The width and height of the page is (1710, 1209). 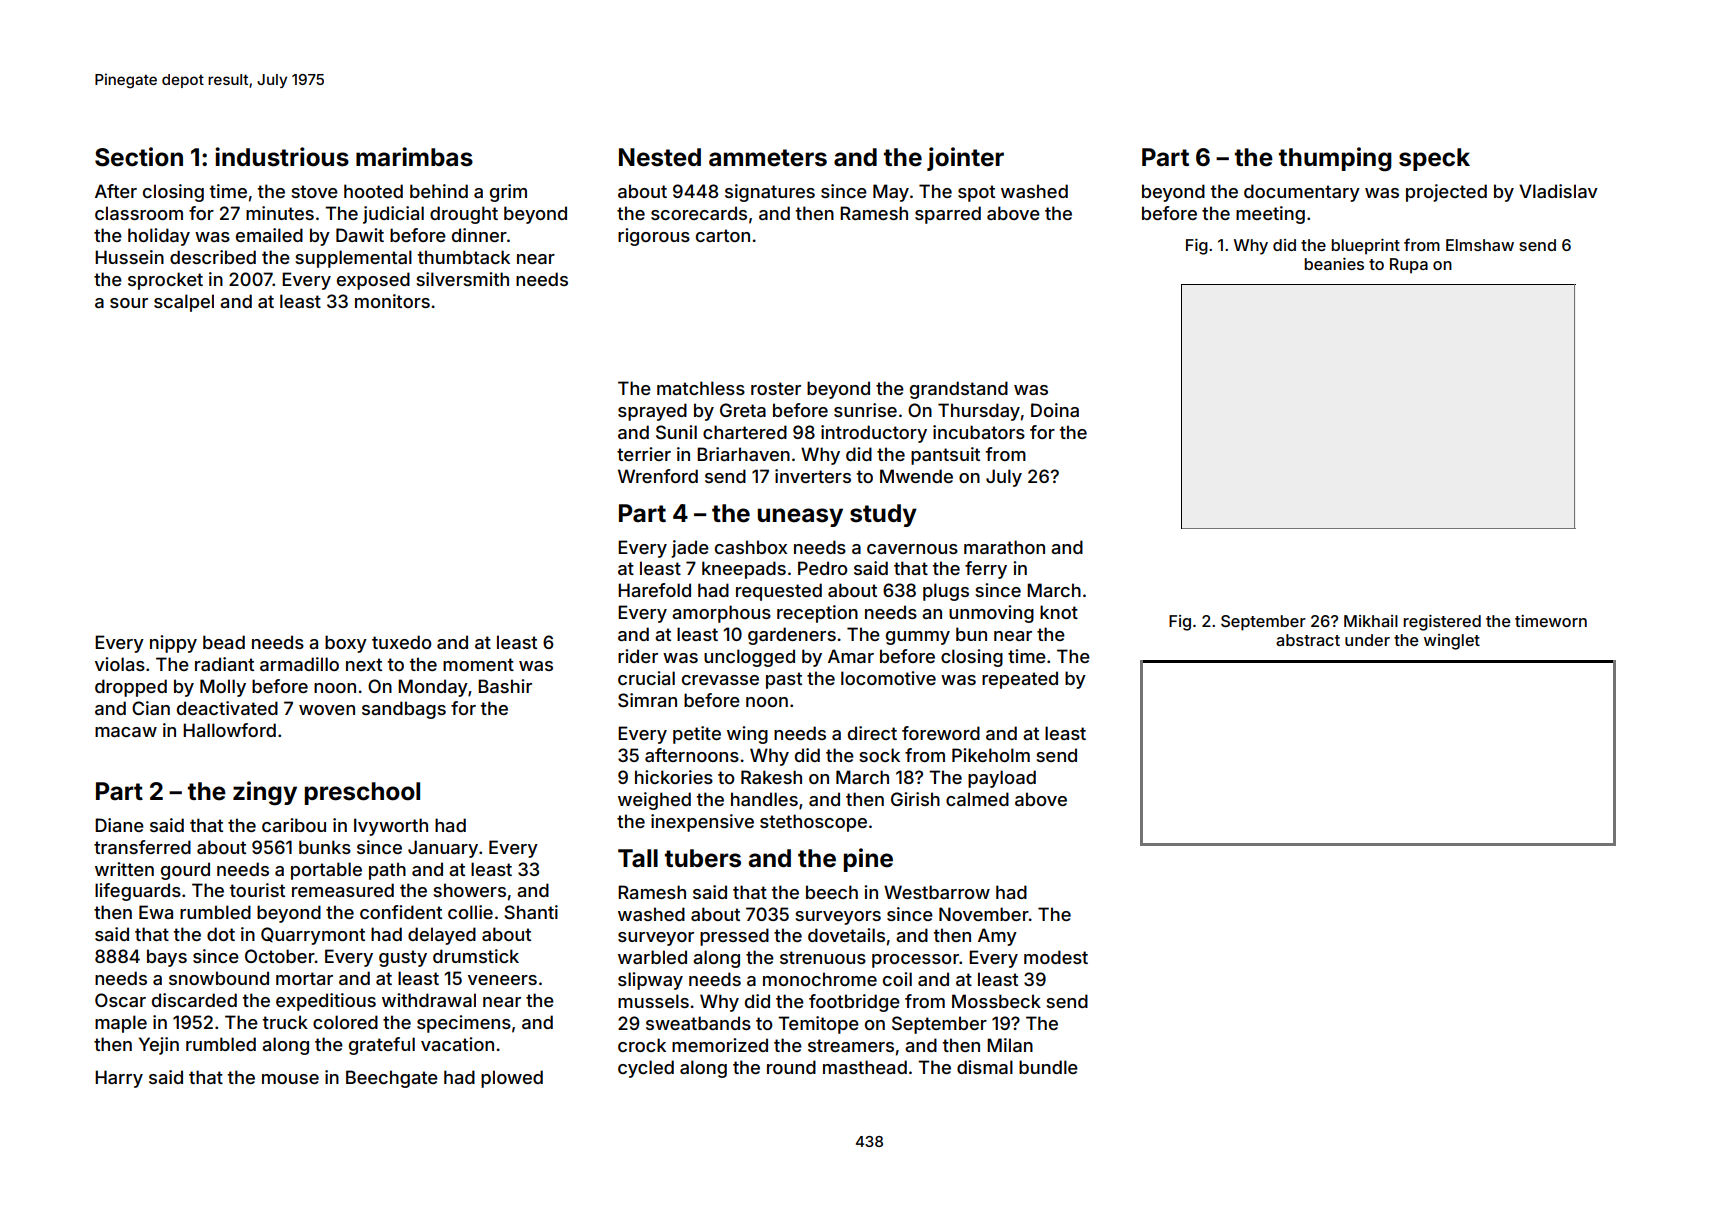 What do you see at coordinates (219, 978) in the page?
I see `snowbound` at bounding box center [219, 978].
